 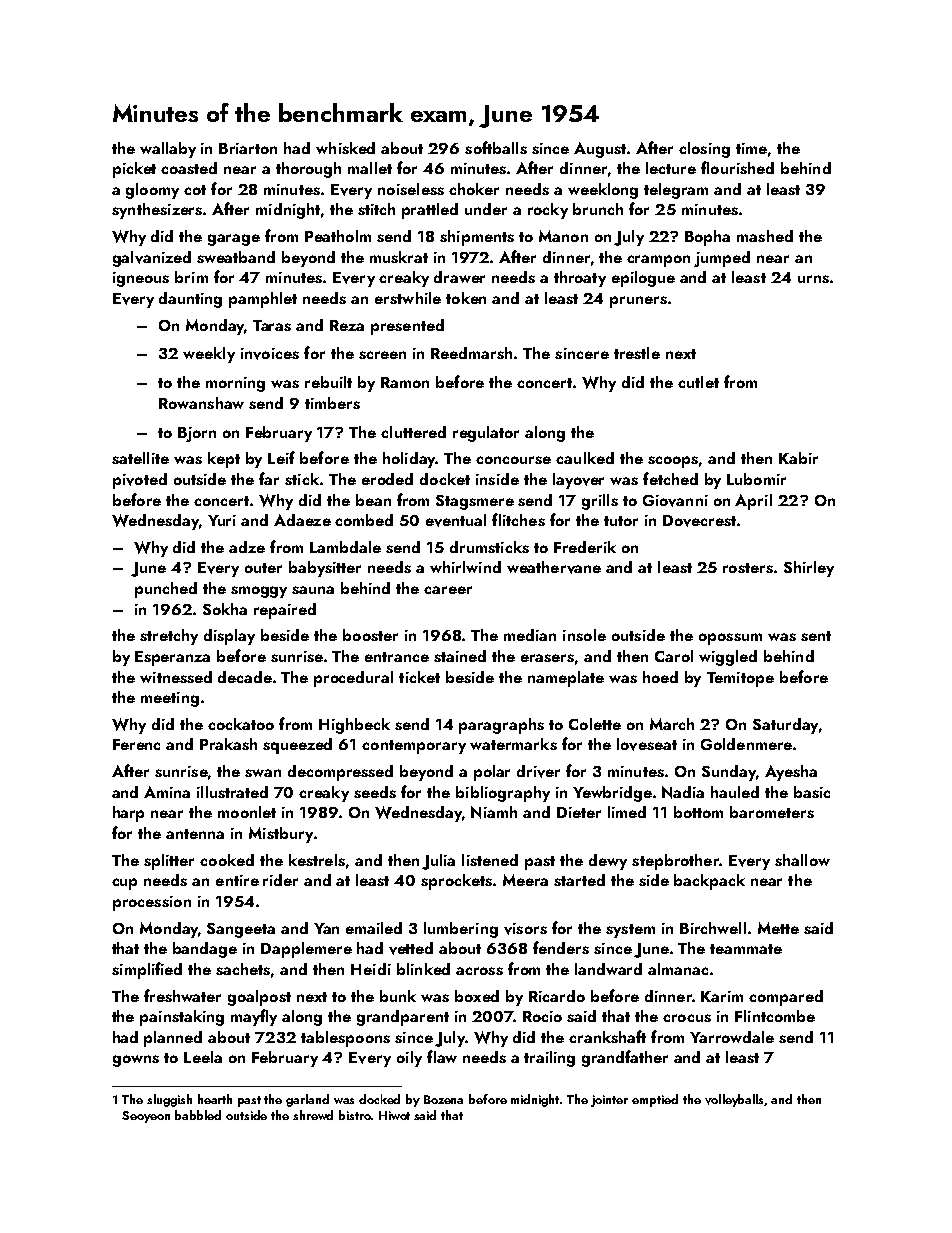 I want to click on contemporary, so click(x=414, y=747).
